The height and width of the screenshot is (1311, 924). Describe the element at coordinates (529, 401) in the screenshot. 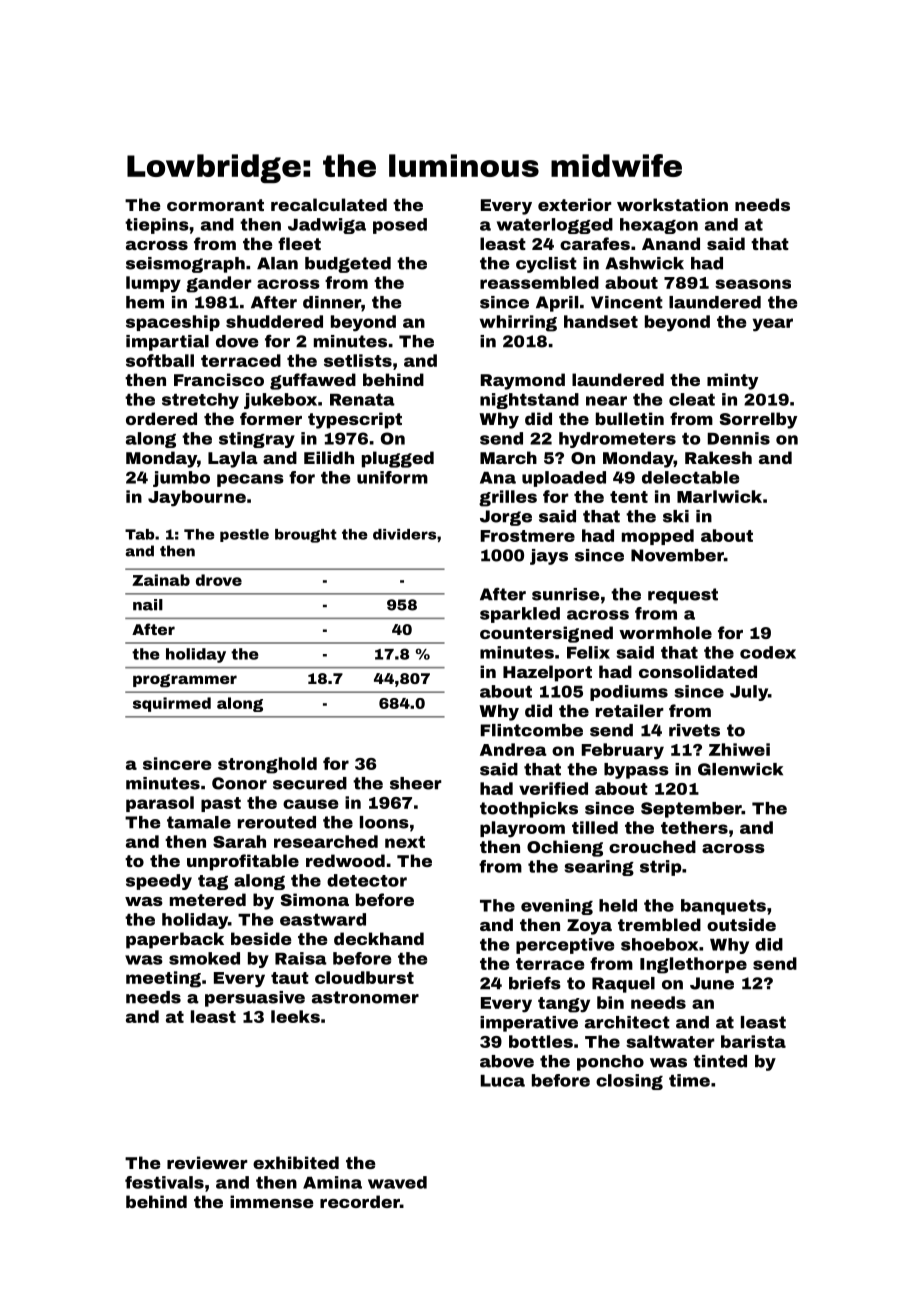

I see `nightstand` at that location.
